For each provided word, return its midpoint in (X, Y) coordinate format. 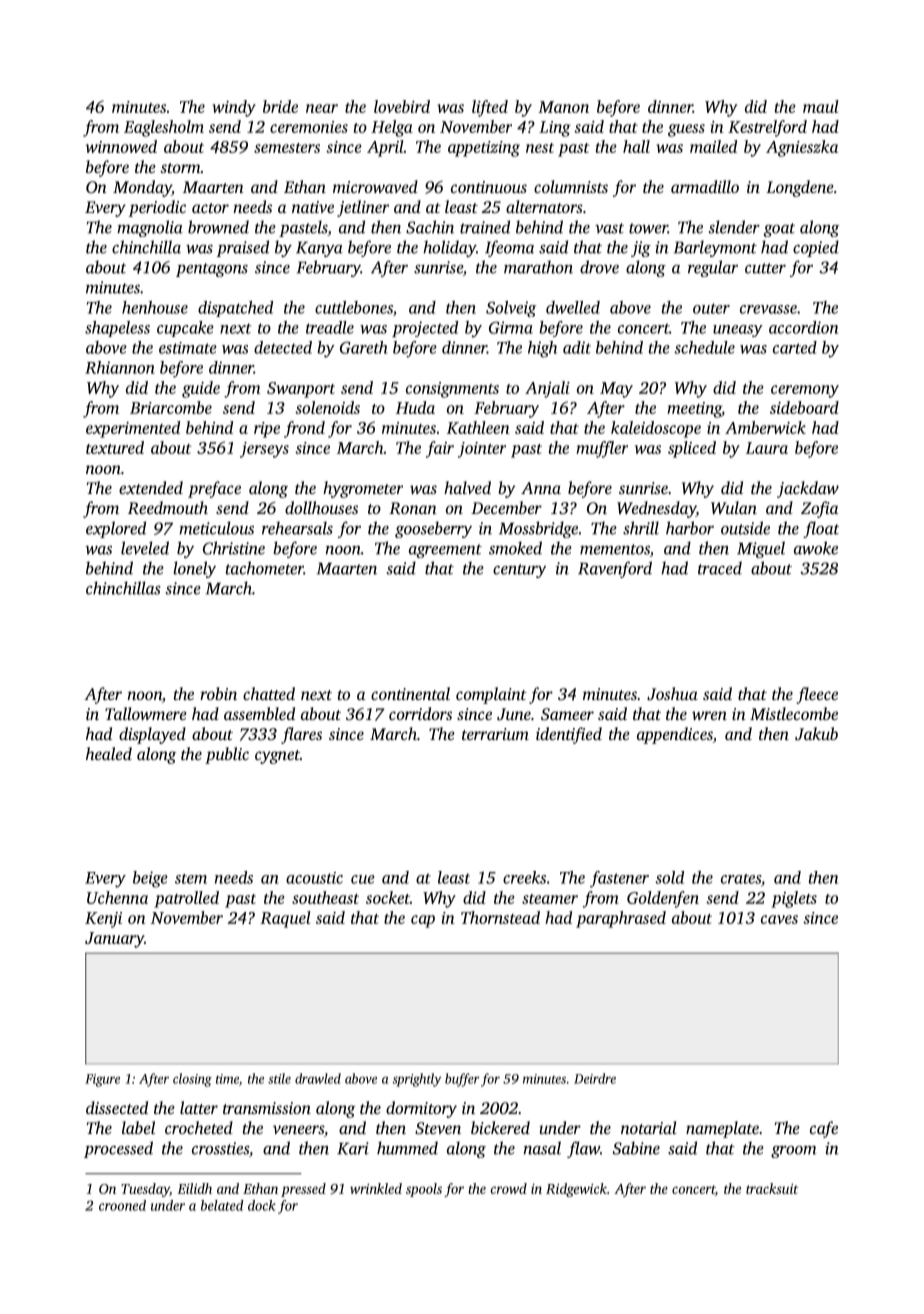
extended (151, 487)
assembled (259, 713)
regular (713, 268)
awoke (816, 548)
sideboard (804, 407)
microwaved (375, 186)
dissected (117, 1107)
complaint (491, 695)
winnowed (121, 146)
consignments (452, 390)
